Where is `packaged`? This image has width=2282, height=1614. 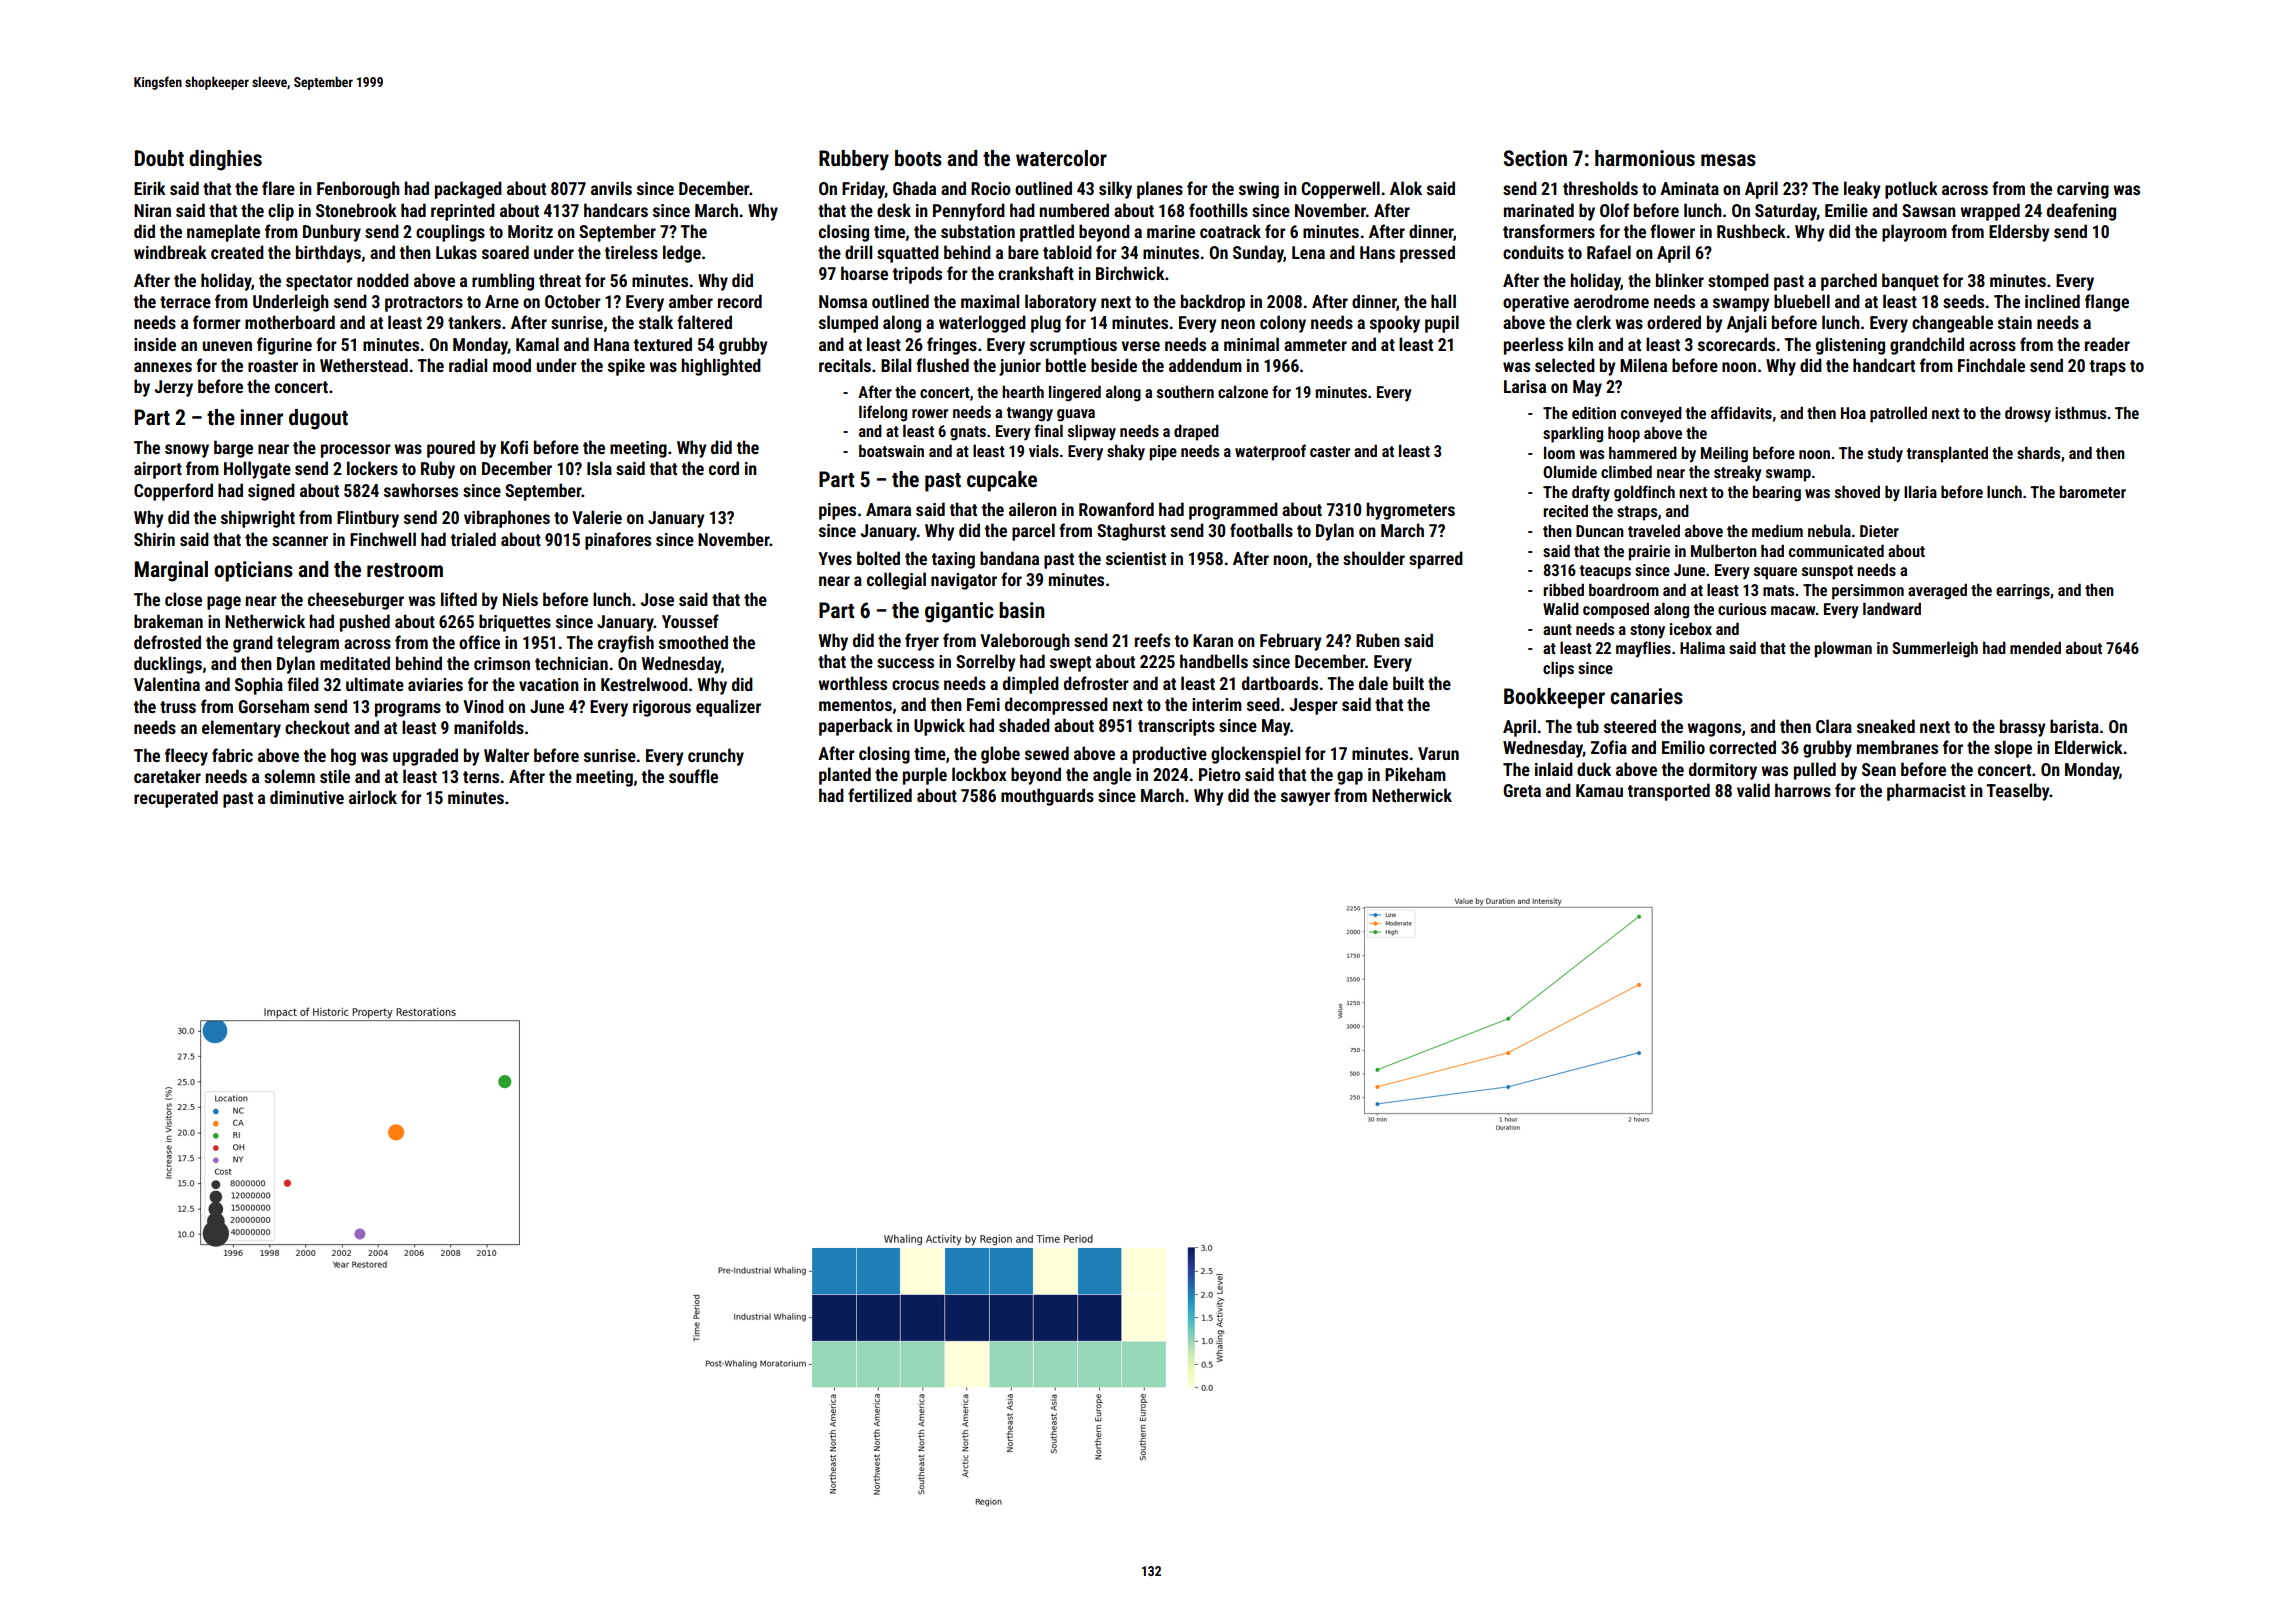
packaged is located at coordinates (468, 190).
